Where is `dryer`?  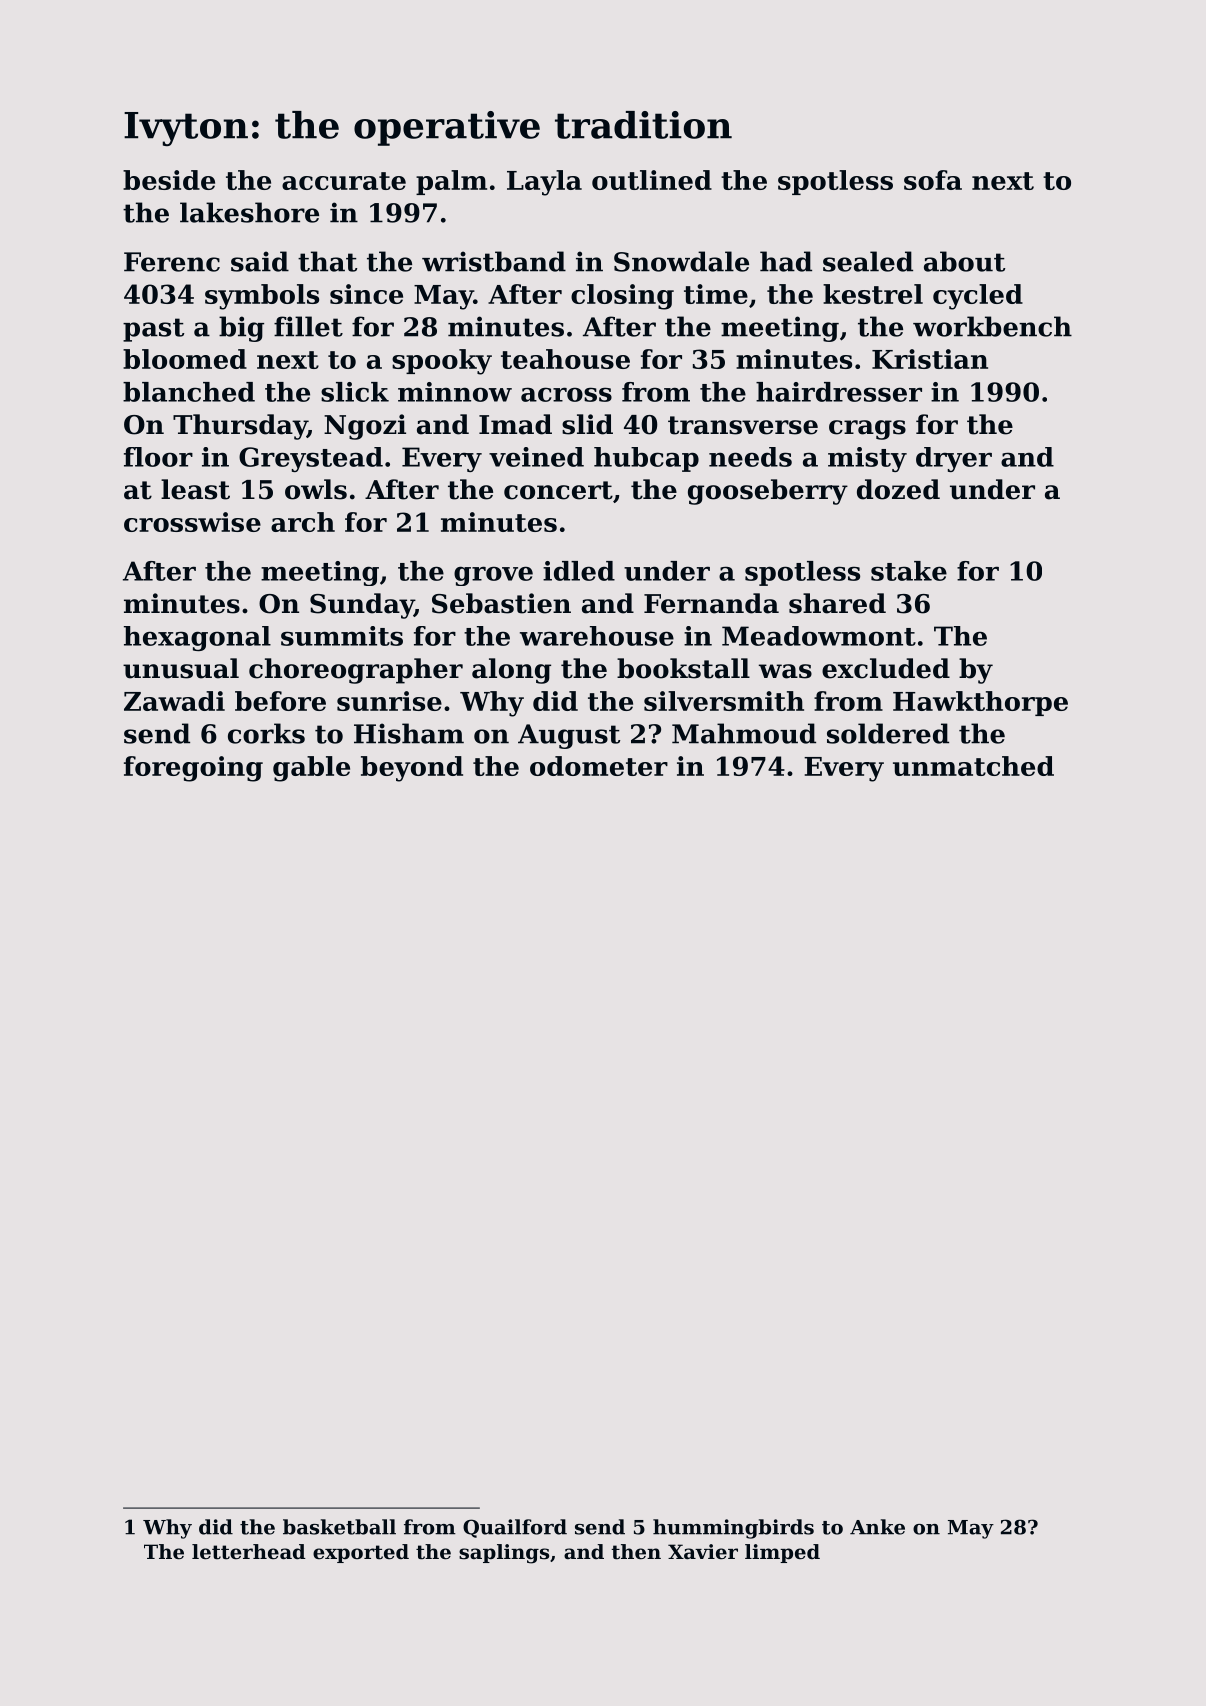
dryer is located at coordinates (954, 459).
